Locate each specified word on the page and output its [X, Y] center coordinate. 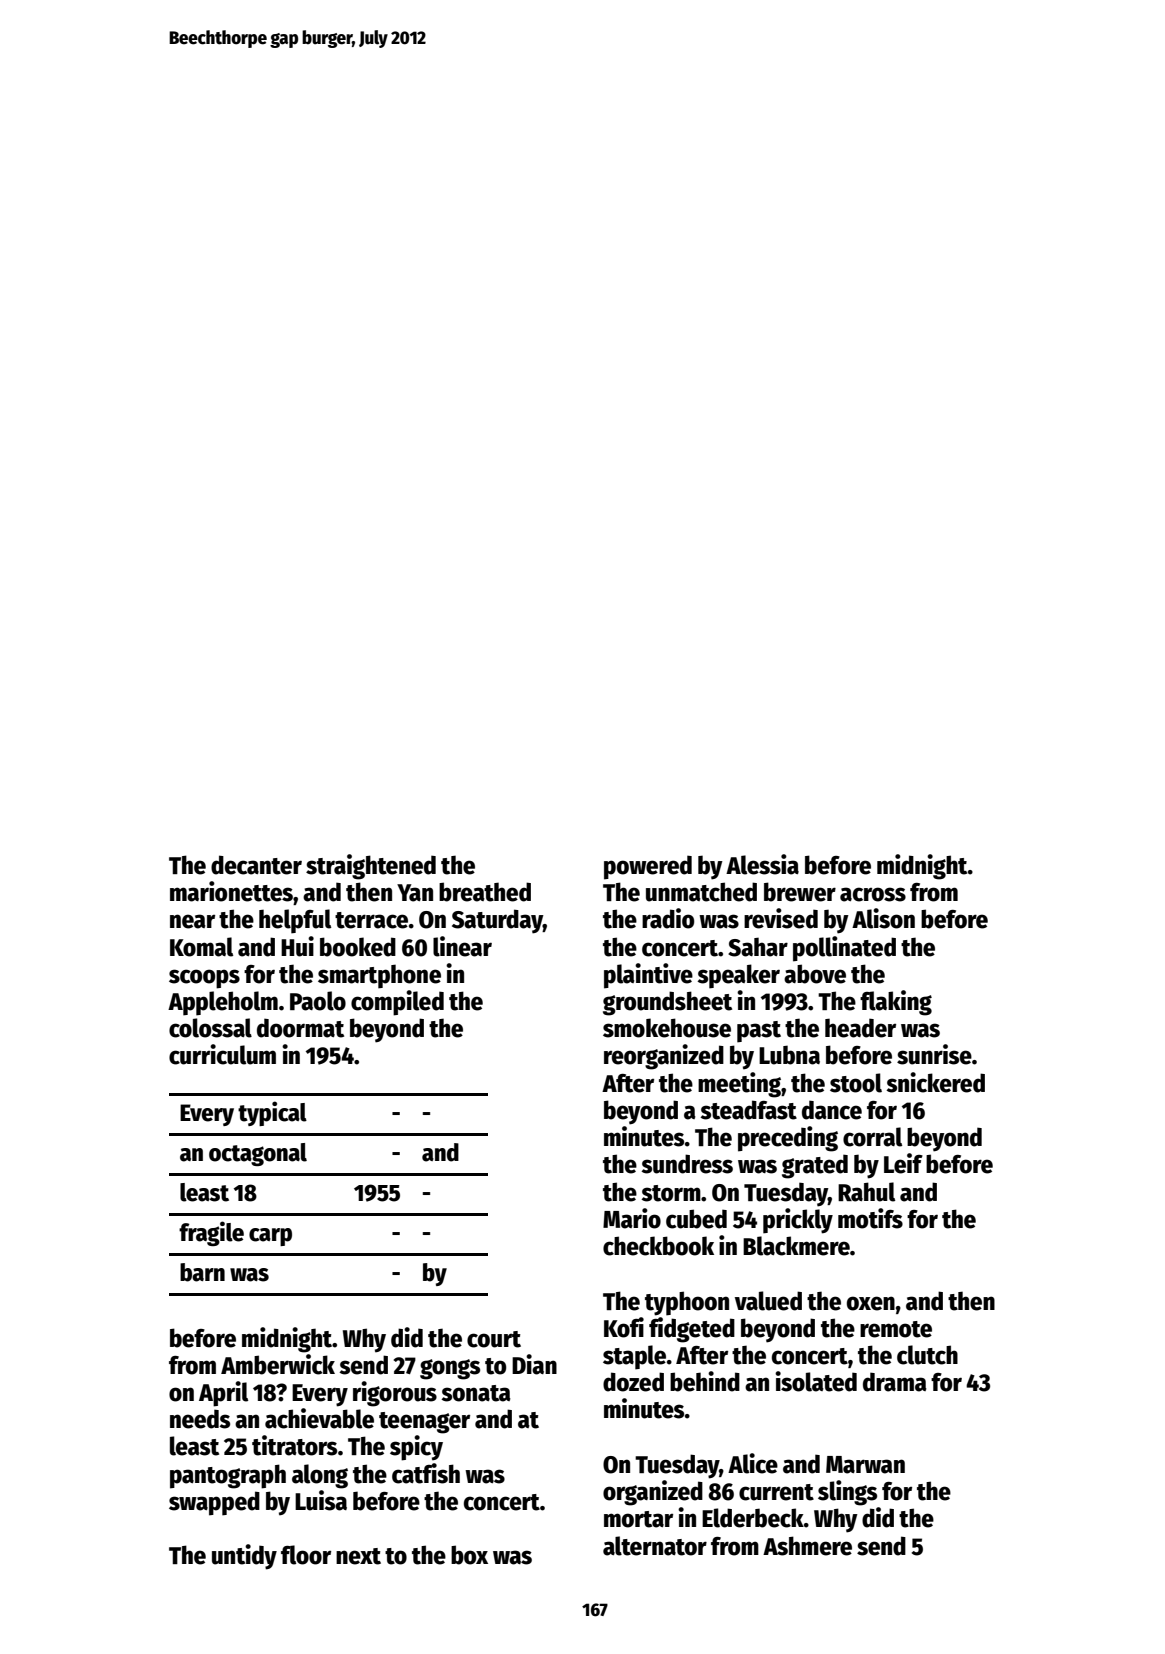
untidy [244, 1557]
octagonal [258, 1154]
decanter [256, 865]
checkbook [658, 1246]
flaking [896, 1003]
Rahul [866, 1192]
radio [668, 918]
